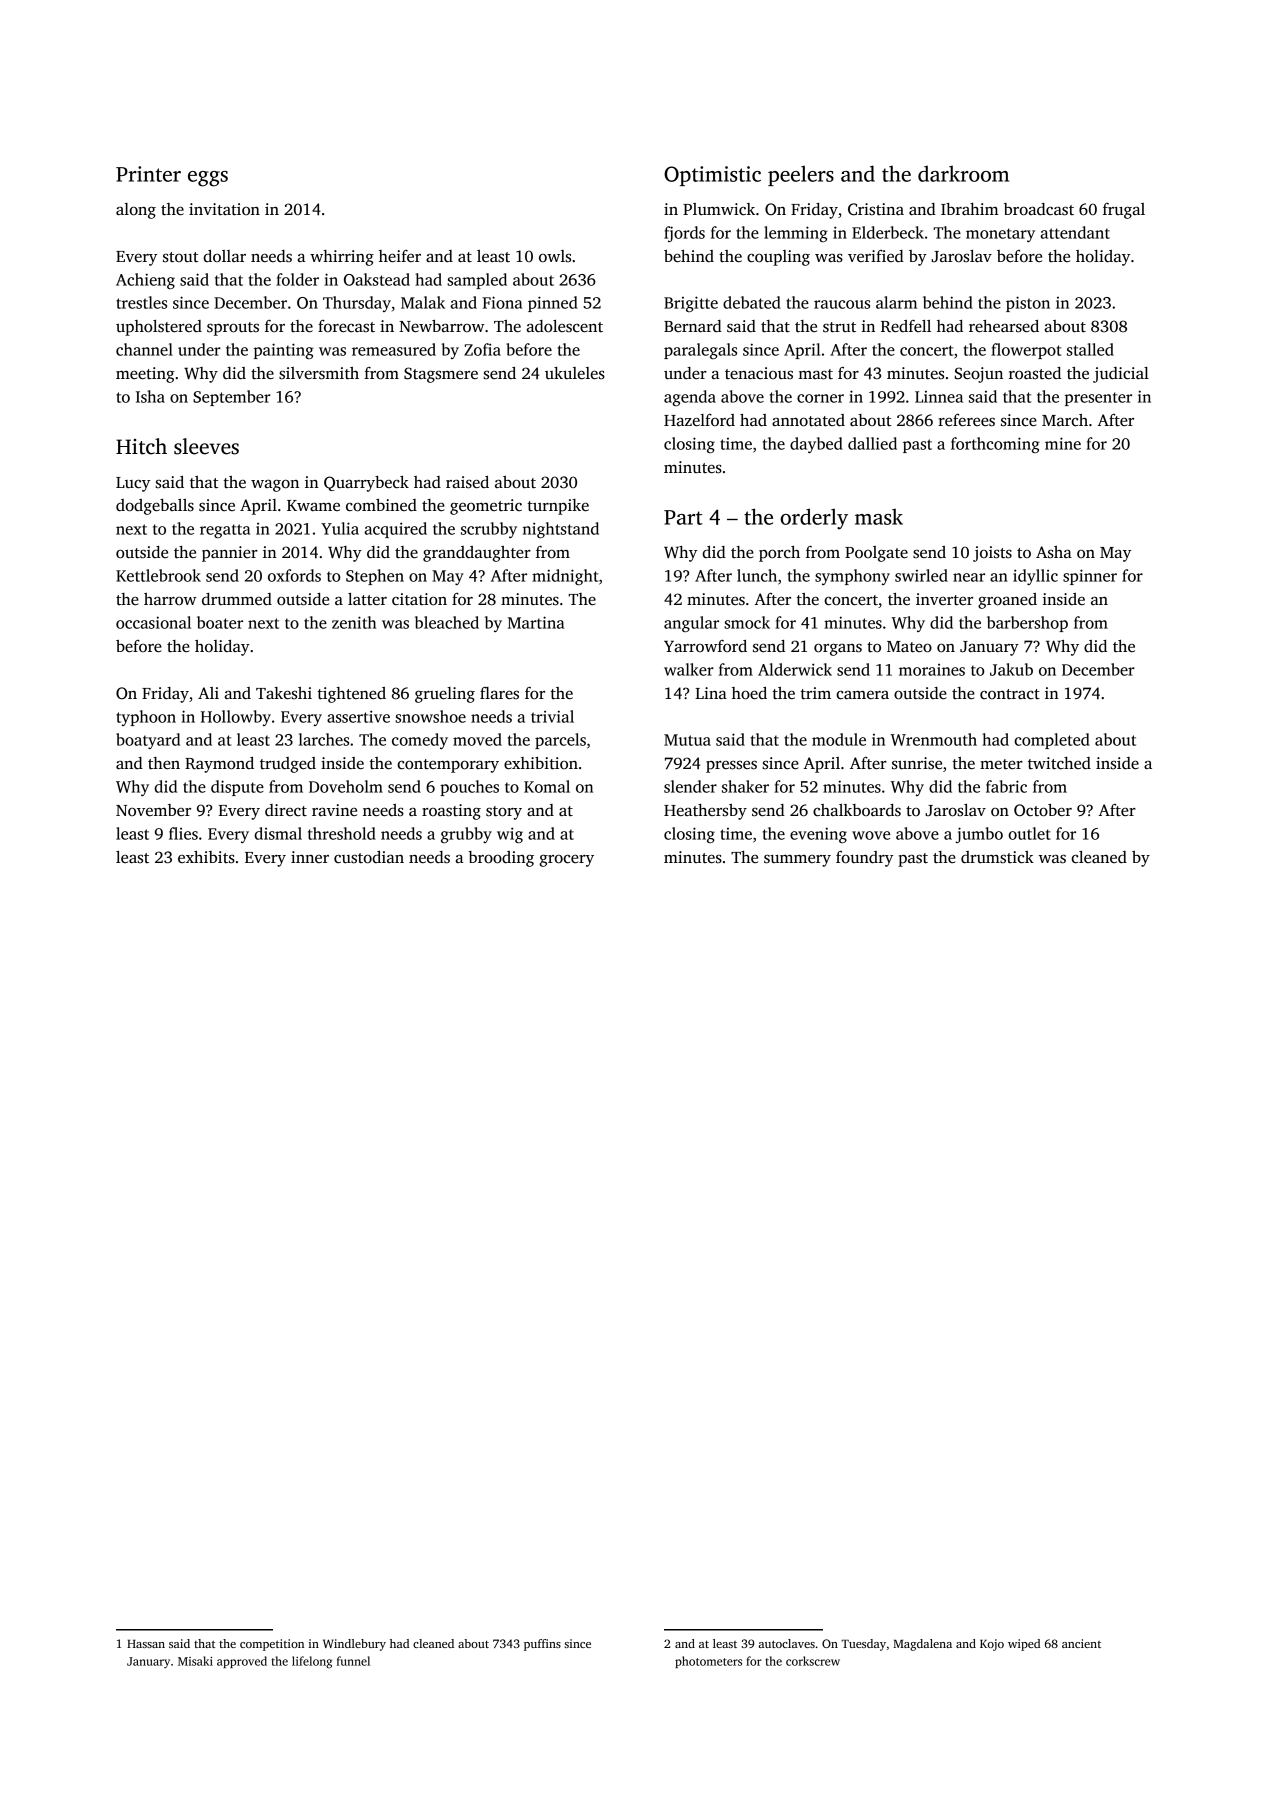  Describe the element at coordinates (148, 174) in the screenshot. I see `Printer` at that location.
